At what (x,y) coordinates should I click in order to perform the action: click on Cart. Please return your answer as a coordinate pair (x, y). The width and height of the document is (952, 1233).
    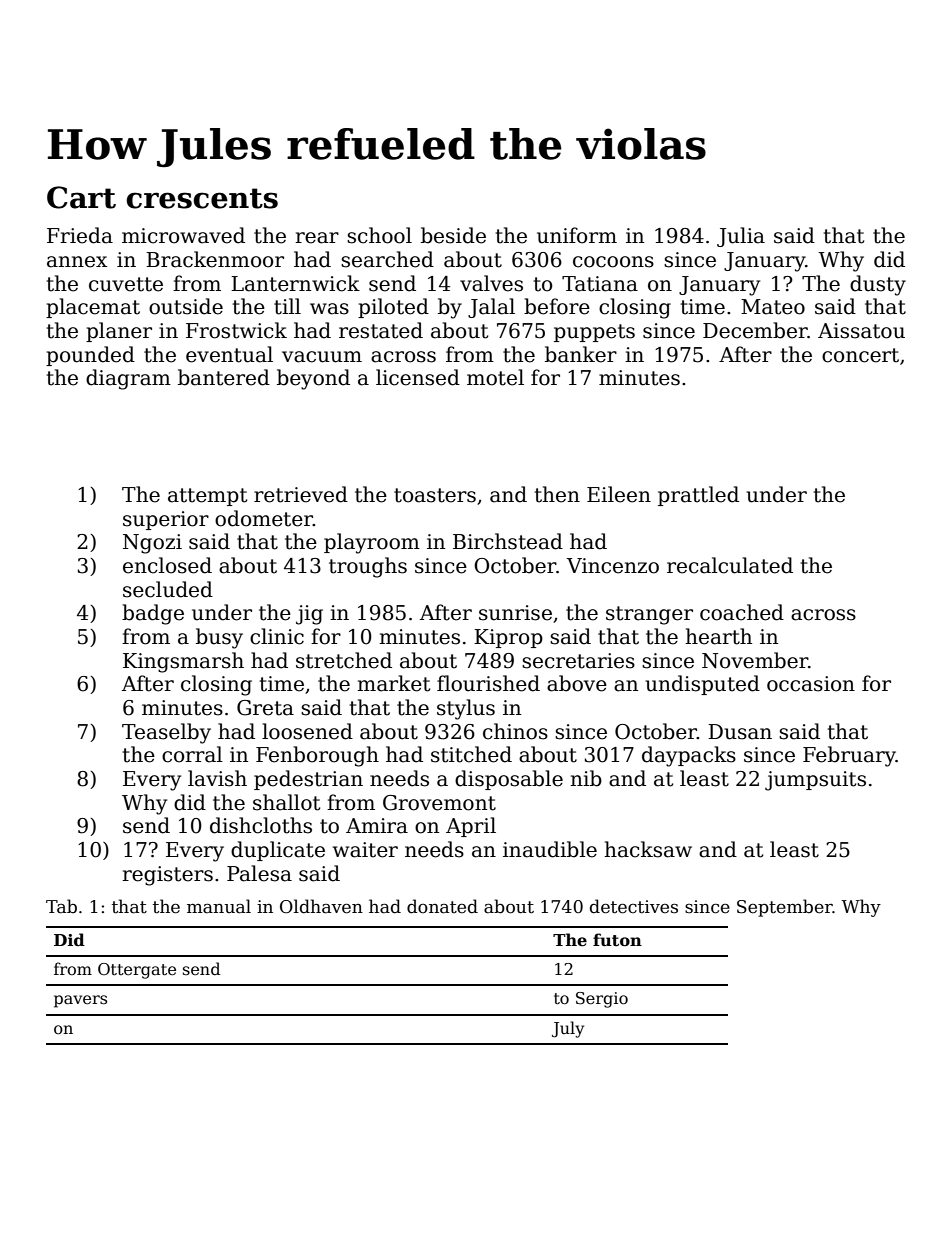
    Looking at the image, I should click on (81, 197).
